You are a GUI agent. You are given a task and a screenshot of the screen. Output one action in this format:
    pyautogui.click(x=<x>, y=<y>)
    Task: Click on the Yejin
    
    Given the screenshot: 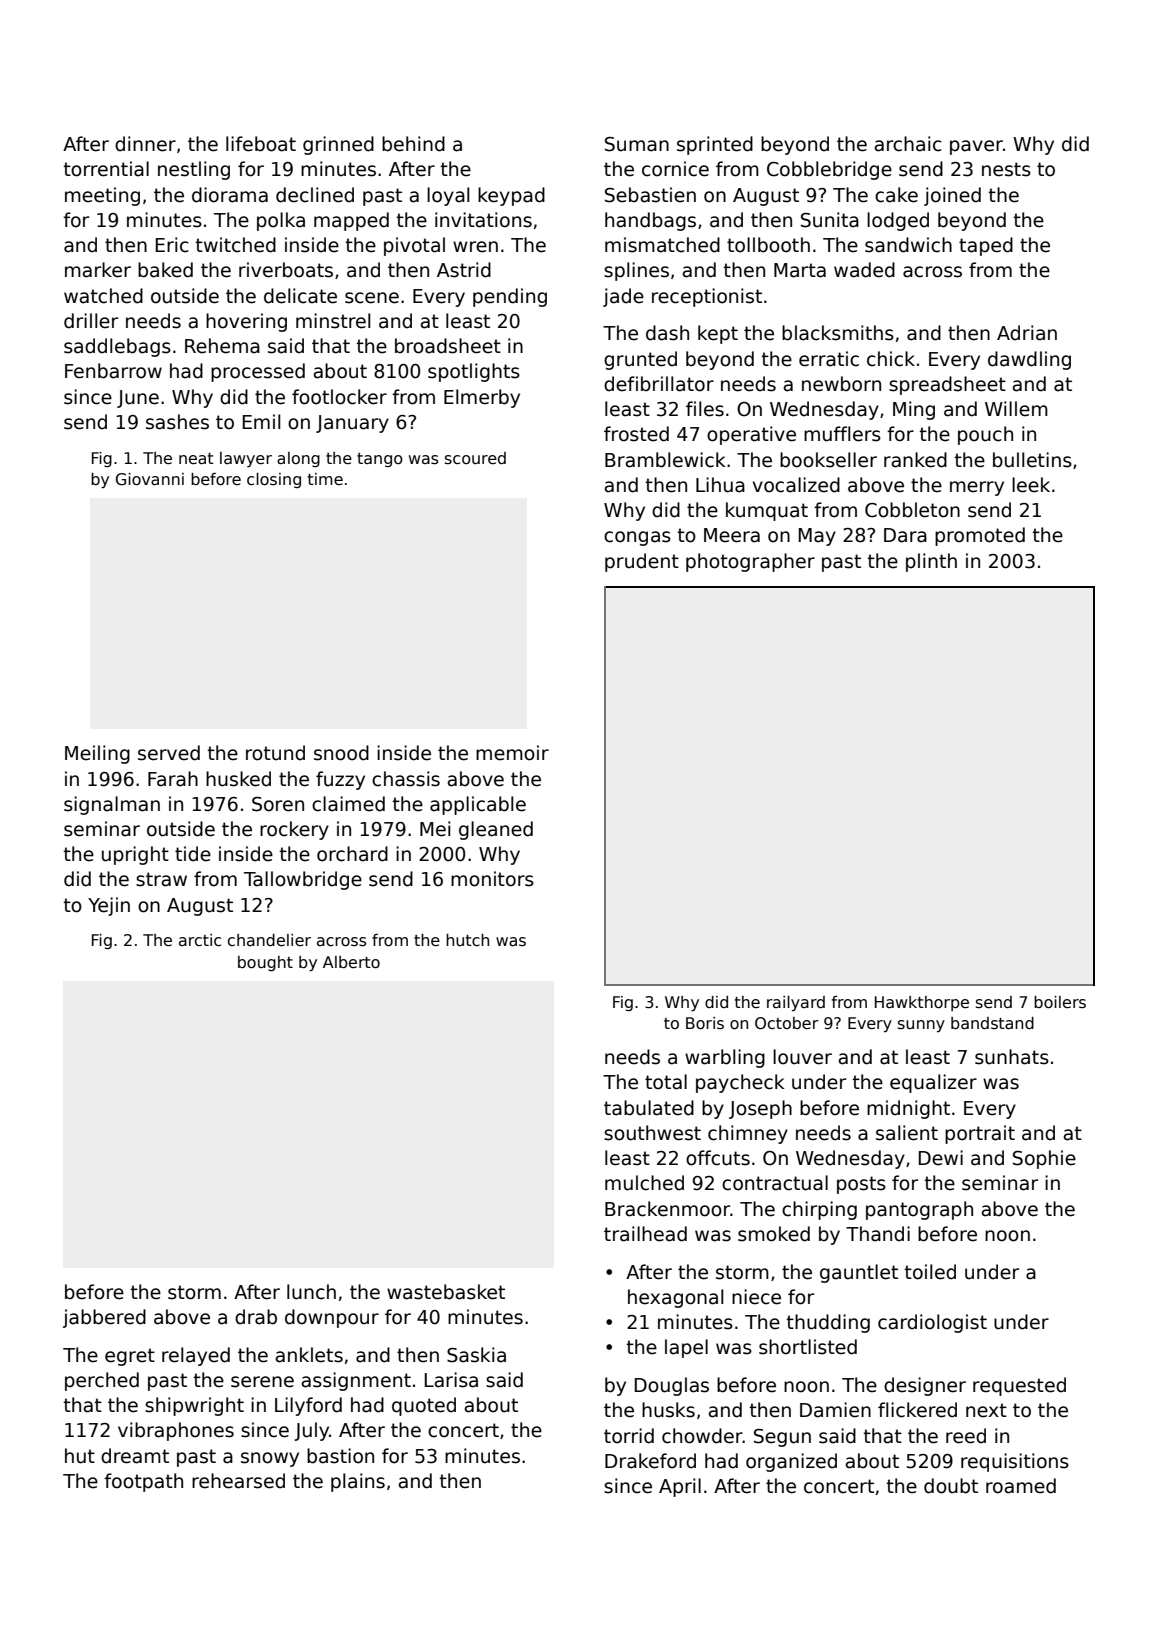 What is the action you would take?
    pyautogui.click(x=109, y=906)
